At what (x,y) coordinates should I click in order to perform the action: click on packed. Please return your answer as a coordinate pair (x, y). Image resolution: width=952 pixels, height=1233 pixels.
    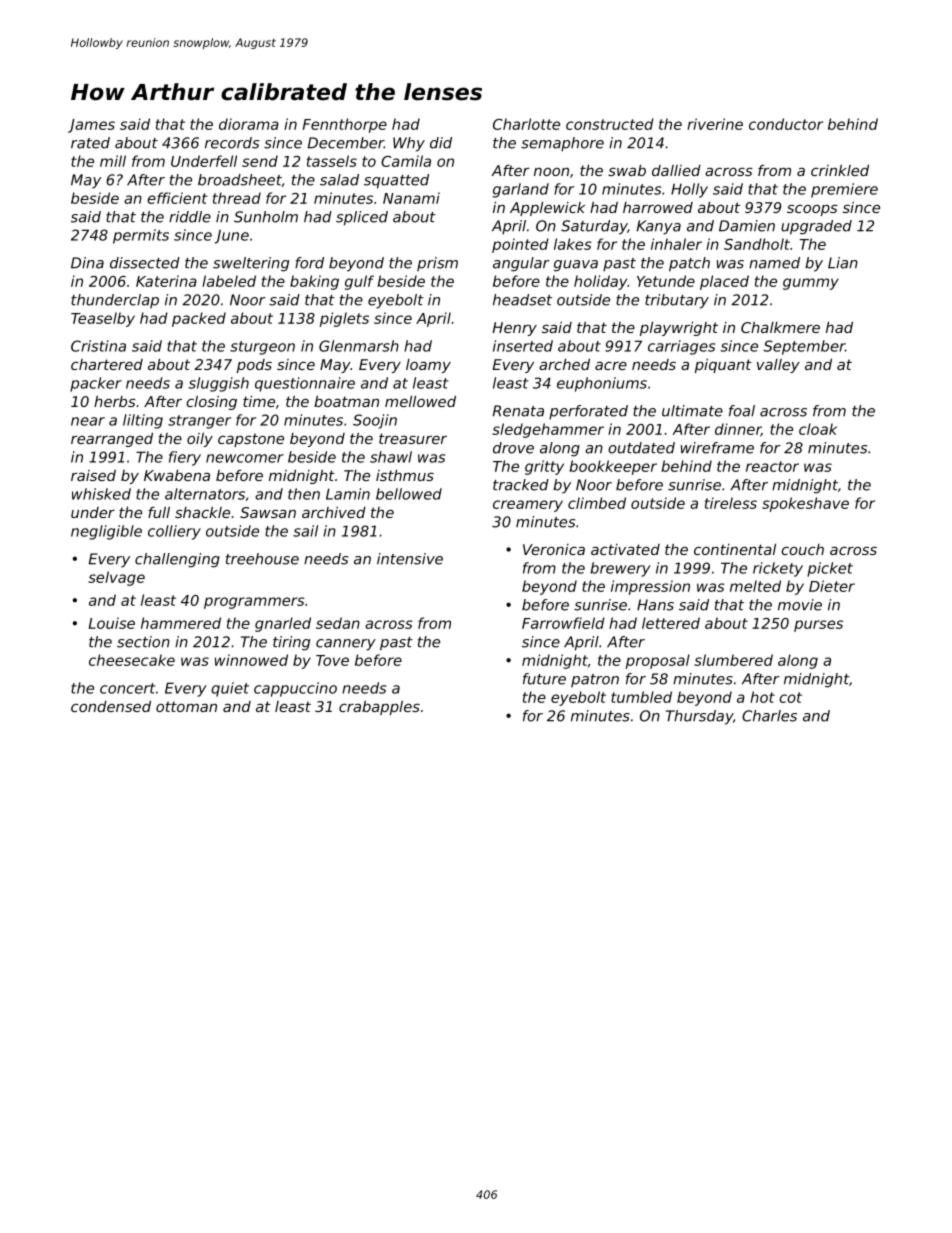
    Looking at the image, I should click on (199, 319).
